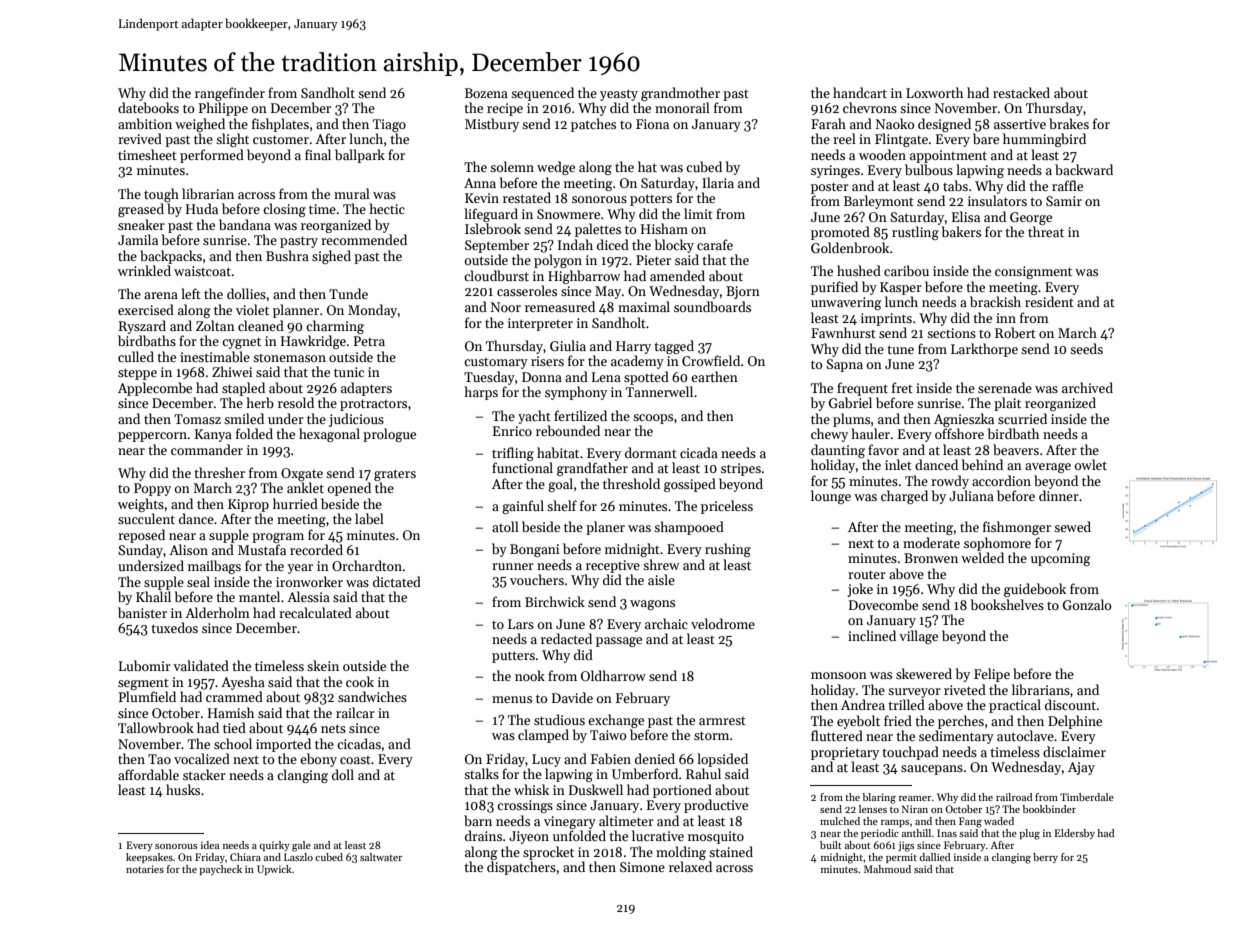  I want to click on validated, so click(201, 665).
